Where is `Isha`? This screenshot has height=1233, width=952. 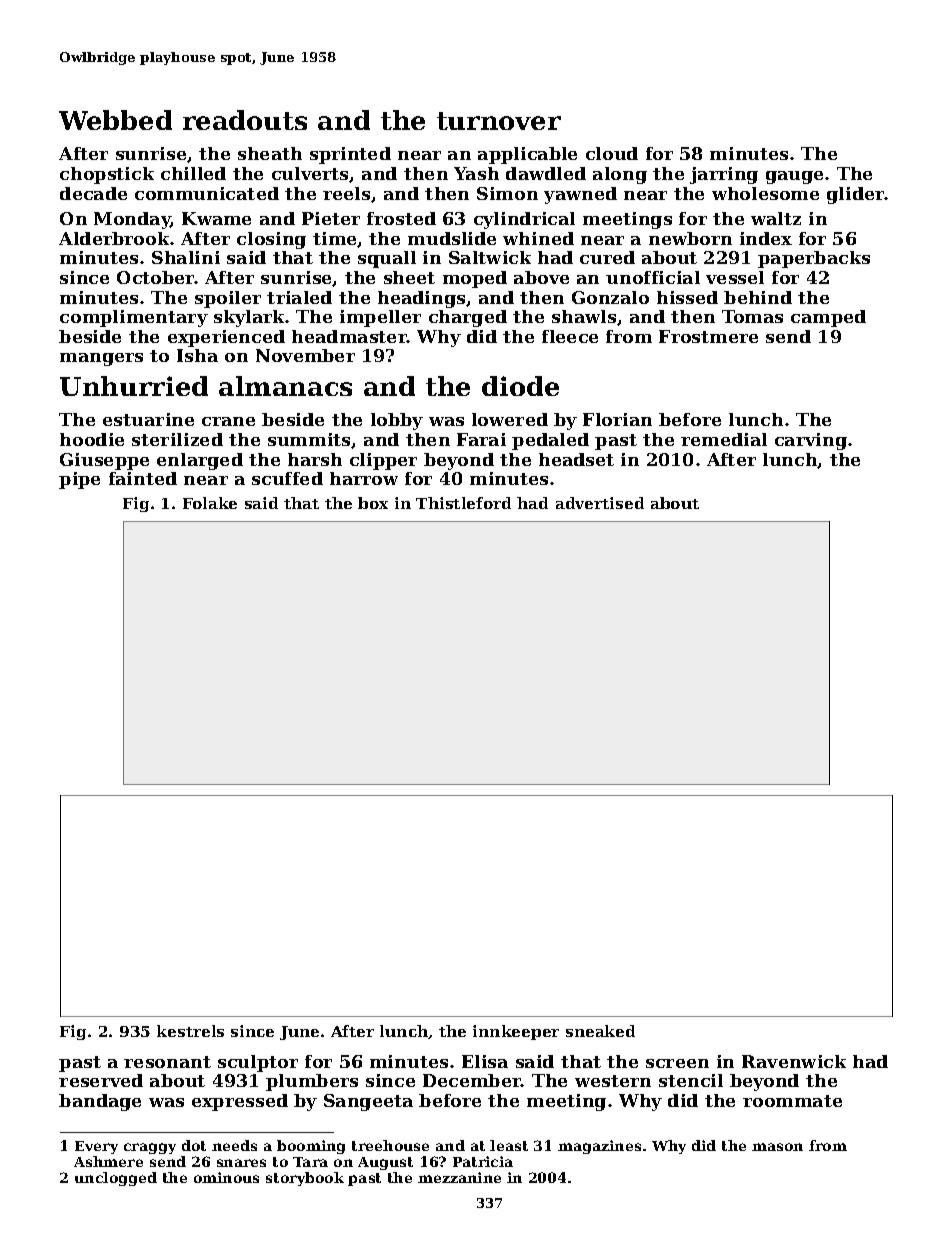 Isha is located at coordinates (197, 355).
